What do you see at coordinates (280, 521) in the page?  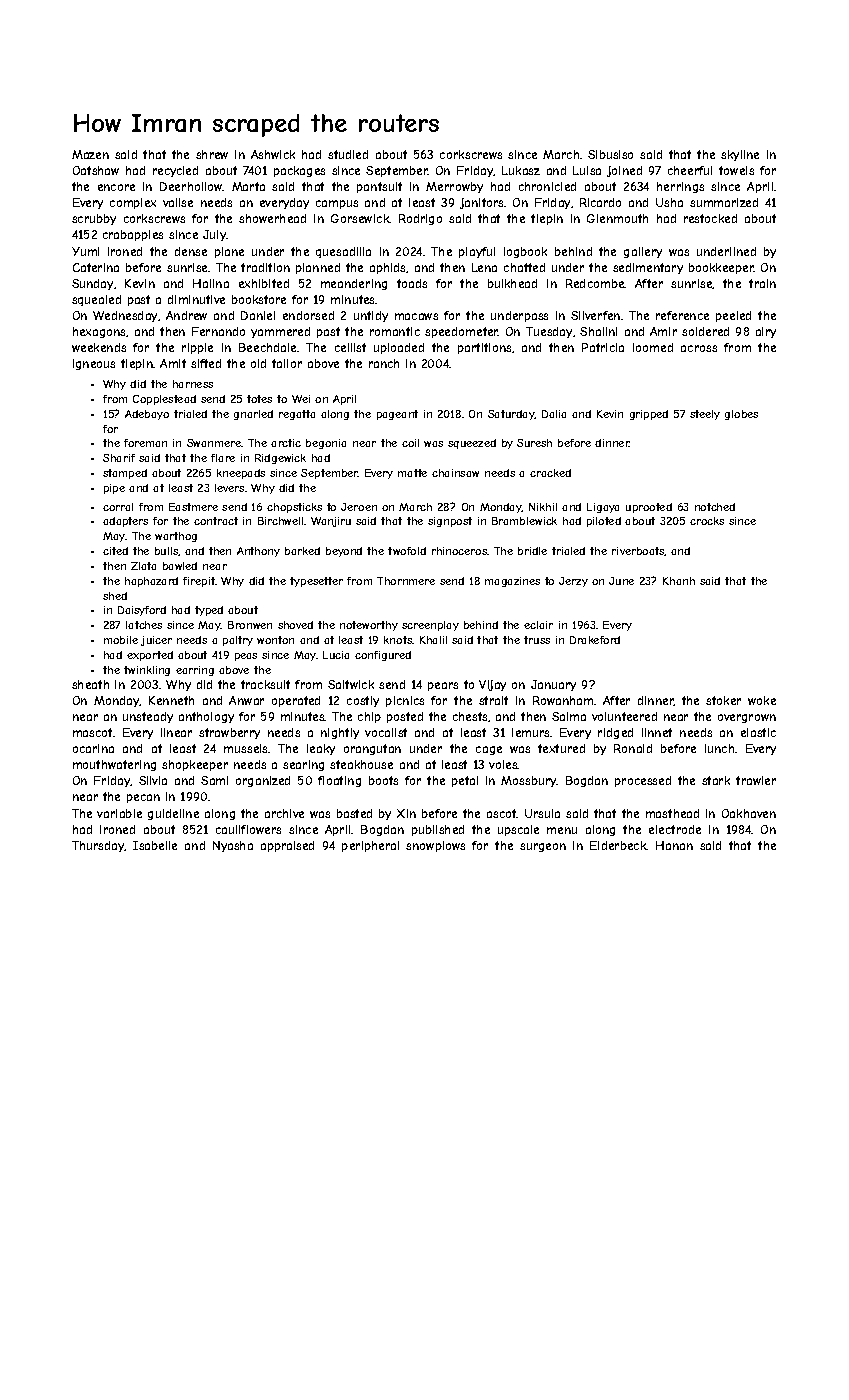 I see `Birchwell` at bounding box center [280, 521].
